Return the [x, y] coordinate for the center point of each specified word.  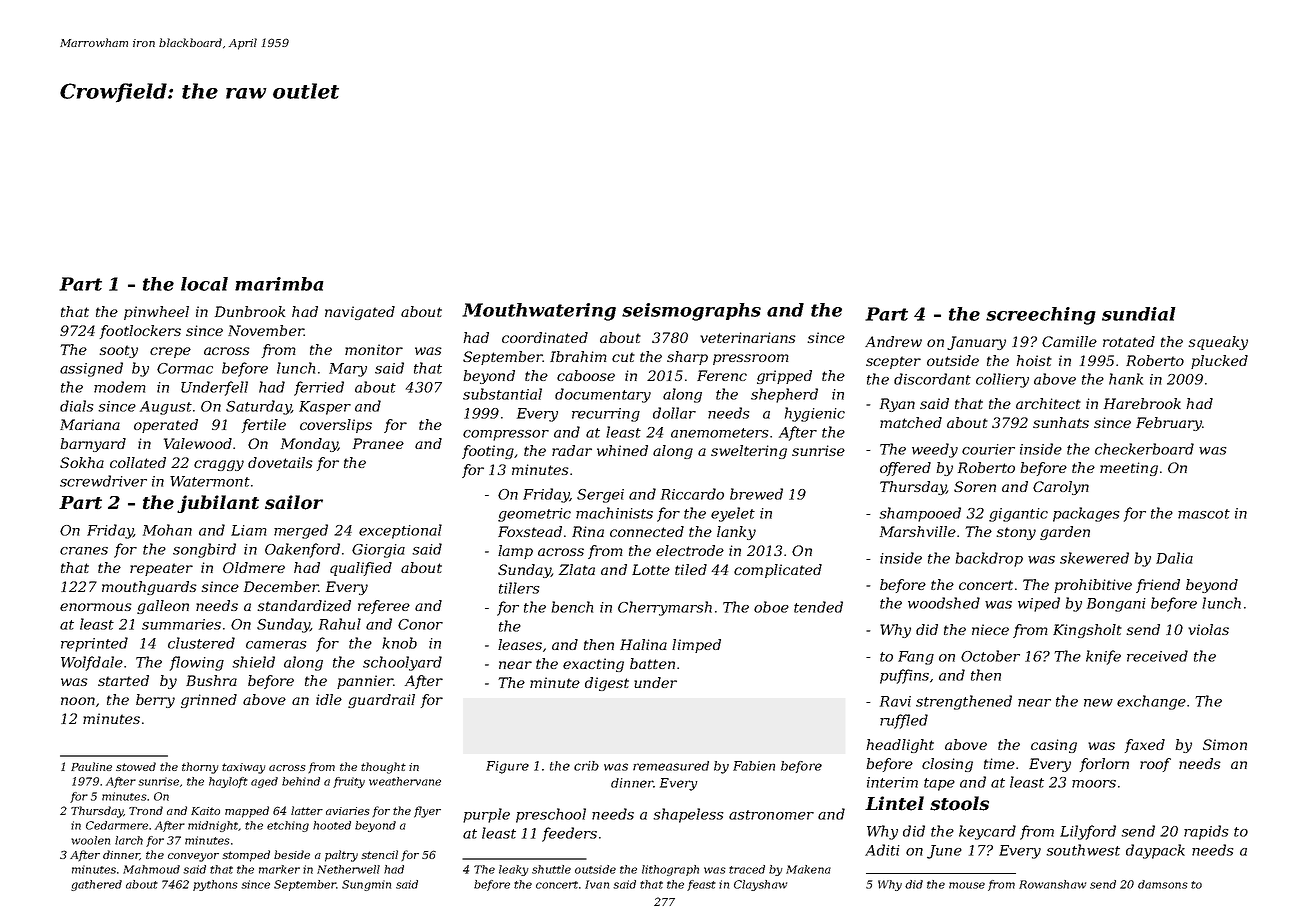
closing [947, 765]
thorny [200, 768]
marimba [279, 284]
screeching [1041, 316]
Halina [643, 644]
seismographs [691, 312]
